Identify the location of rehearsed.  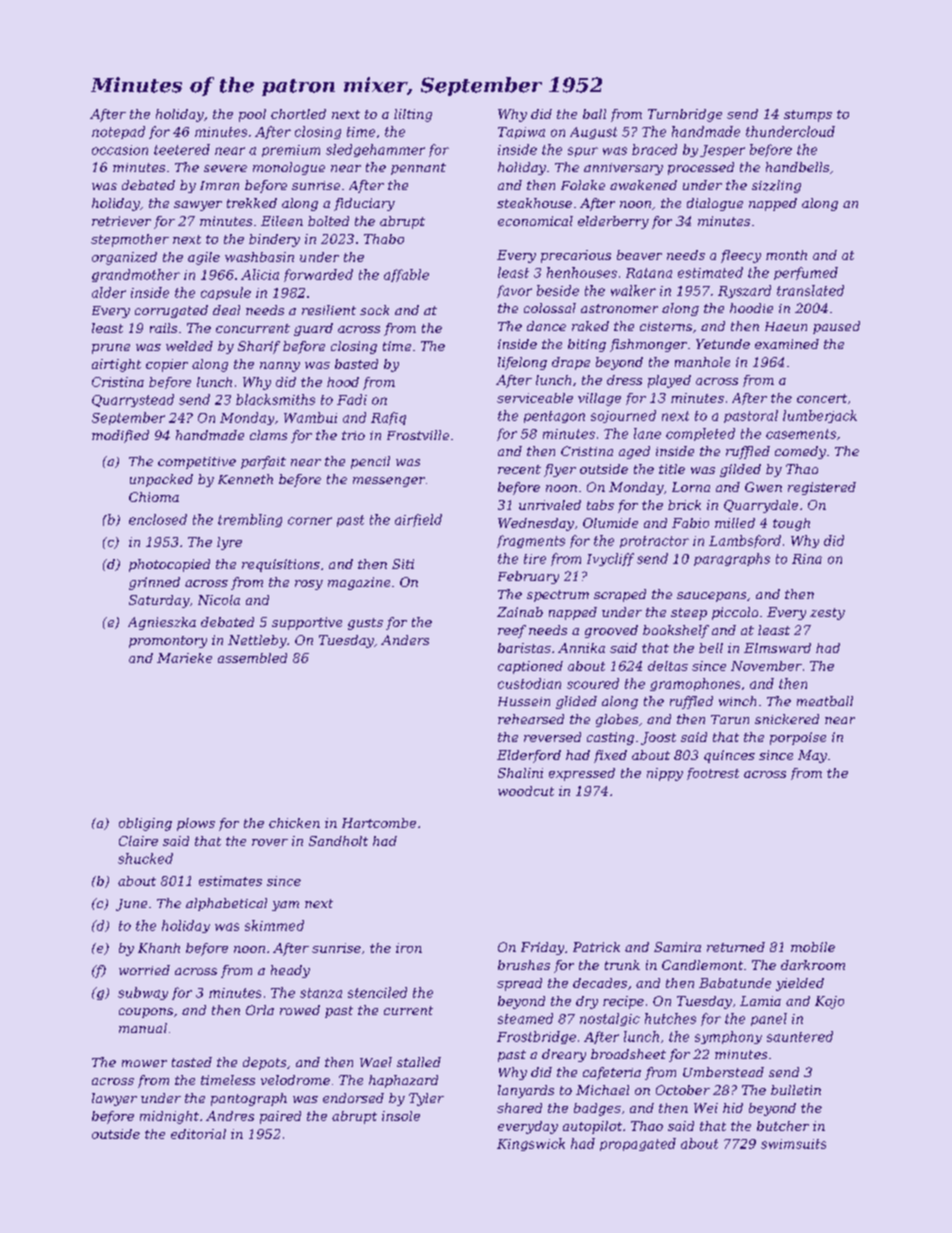
(531, 719).
